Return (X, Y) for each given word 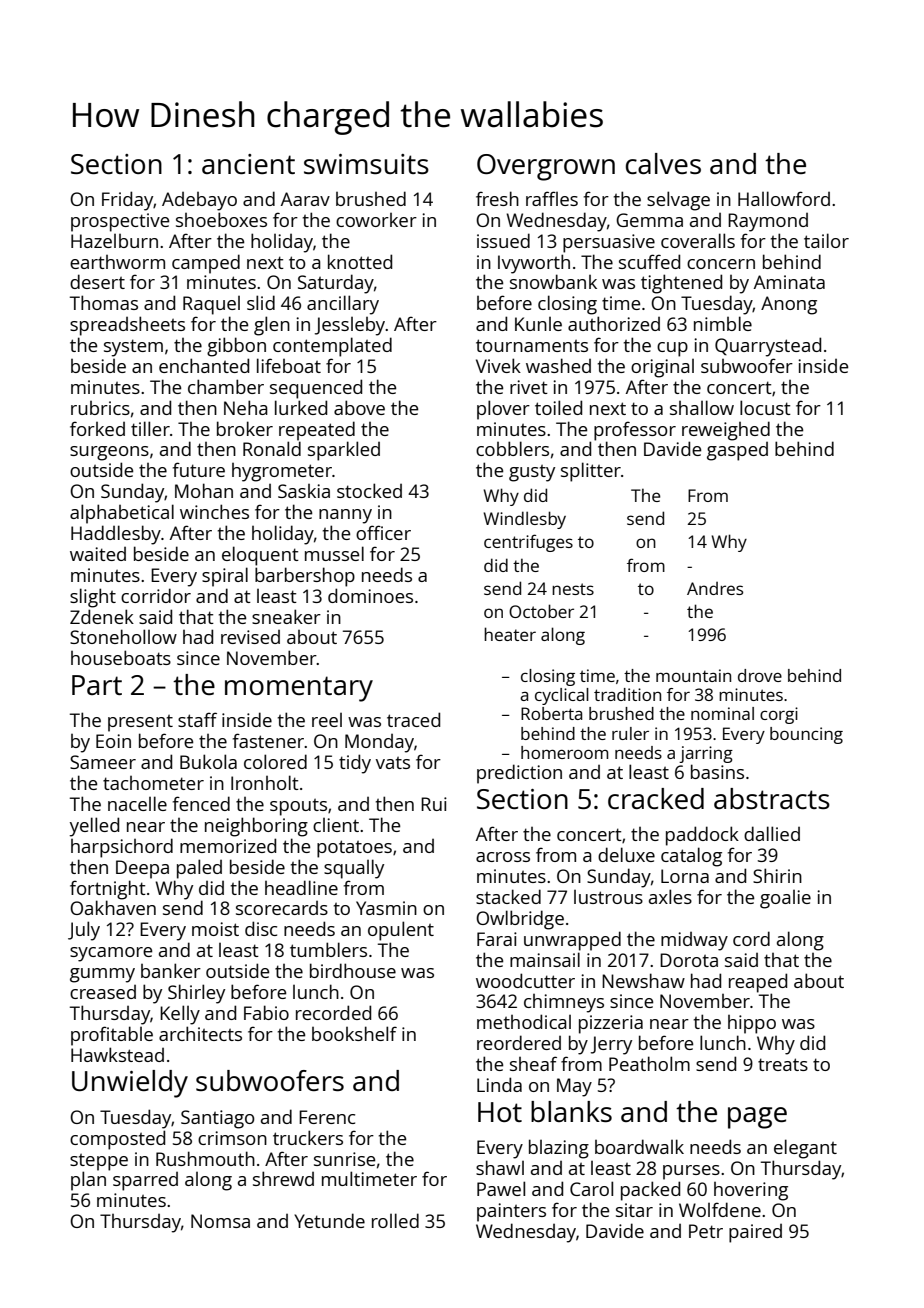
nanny (345, 516)
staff (197, 719)
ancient (248, 164)
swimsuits (366, 164)
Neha (246, 407)
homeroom (564, 752)
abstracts (772, 798)
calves (663, 163)
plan (88, 1181)
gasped (737, 451)
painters (511, 1212)
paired (755, 1233)
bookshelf (354, 1033)
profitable (112, 1036)
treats (783, 1064)
